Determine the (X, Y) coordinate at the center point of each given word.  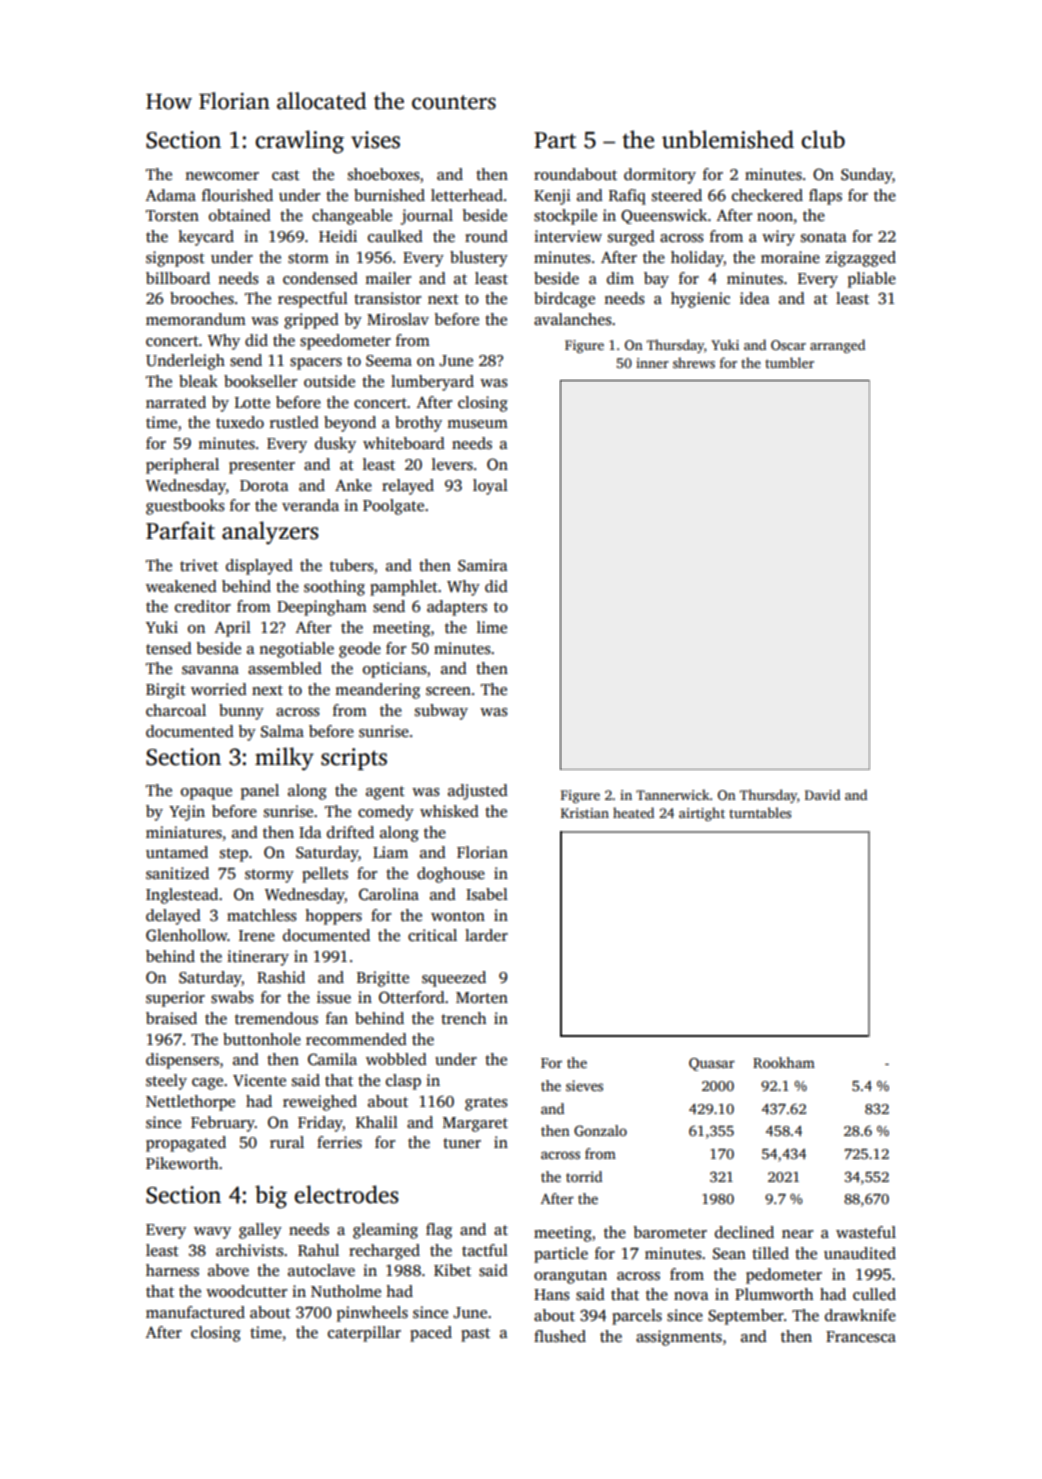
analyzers (270, 533)
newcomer (222, 176)
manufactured (195, 1312)
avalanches (573, 319)
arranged (837, 346)
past (475, 1335)
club (823, 139)
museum (477, 424)
